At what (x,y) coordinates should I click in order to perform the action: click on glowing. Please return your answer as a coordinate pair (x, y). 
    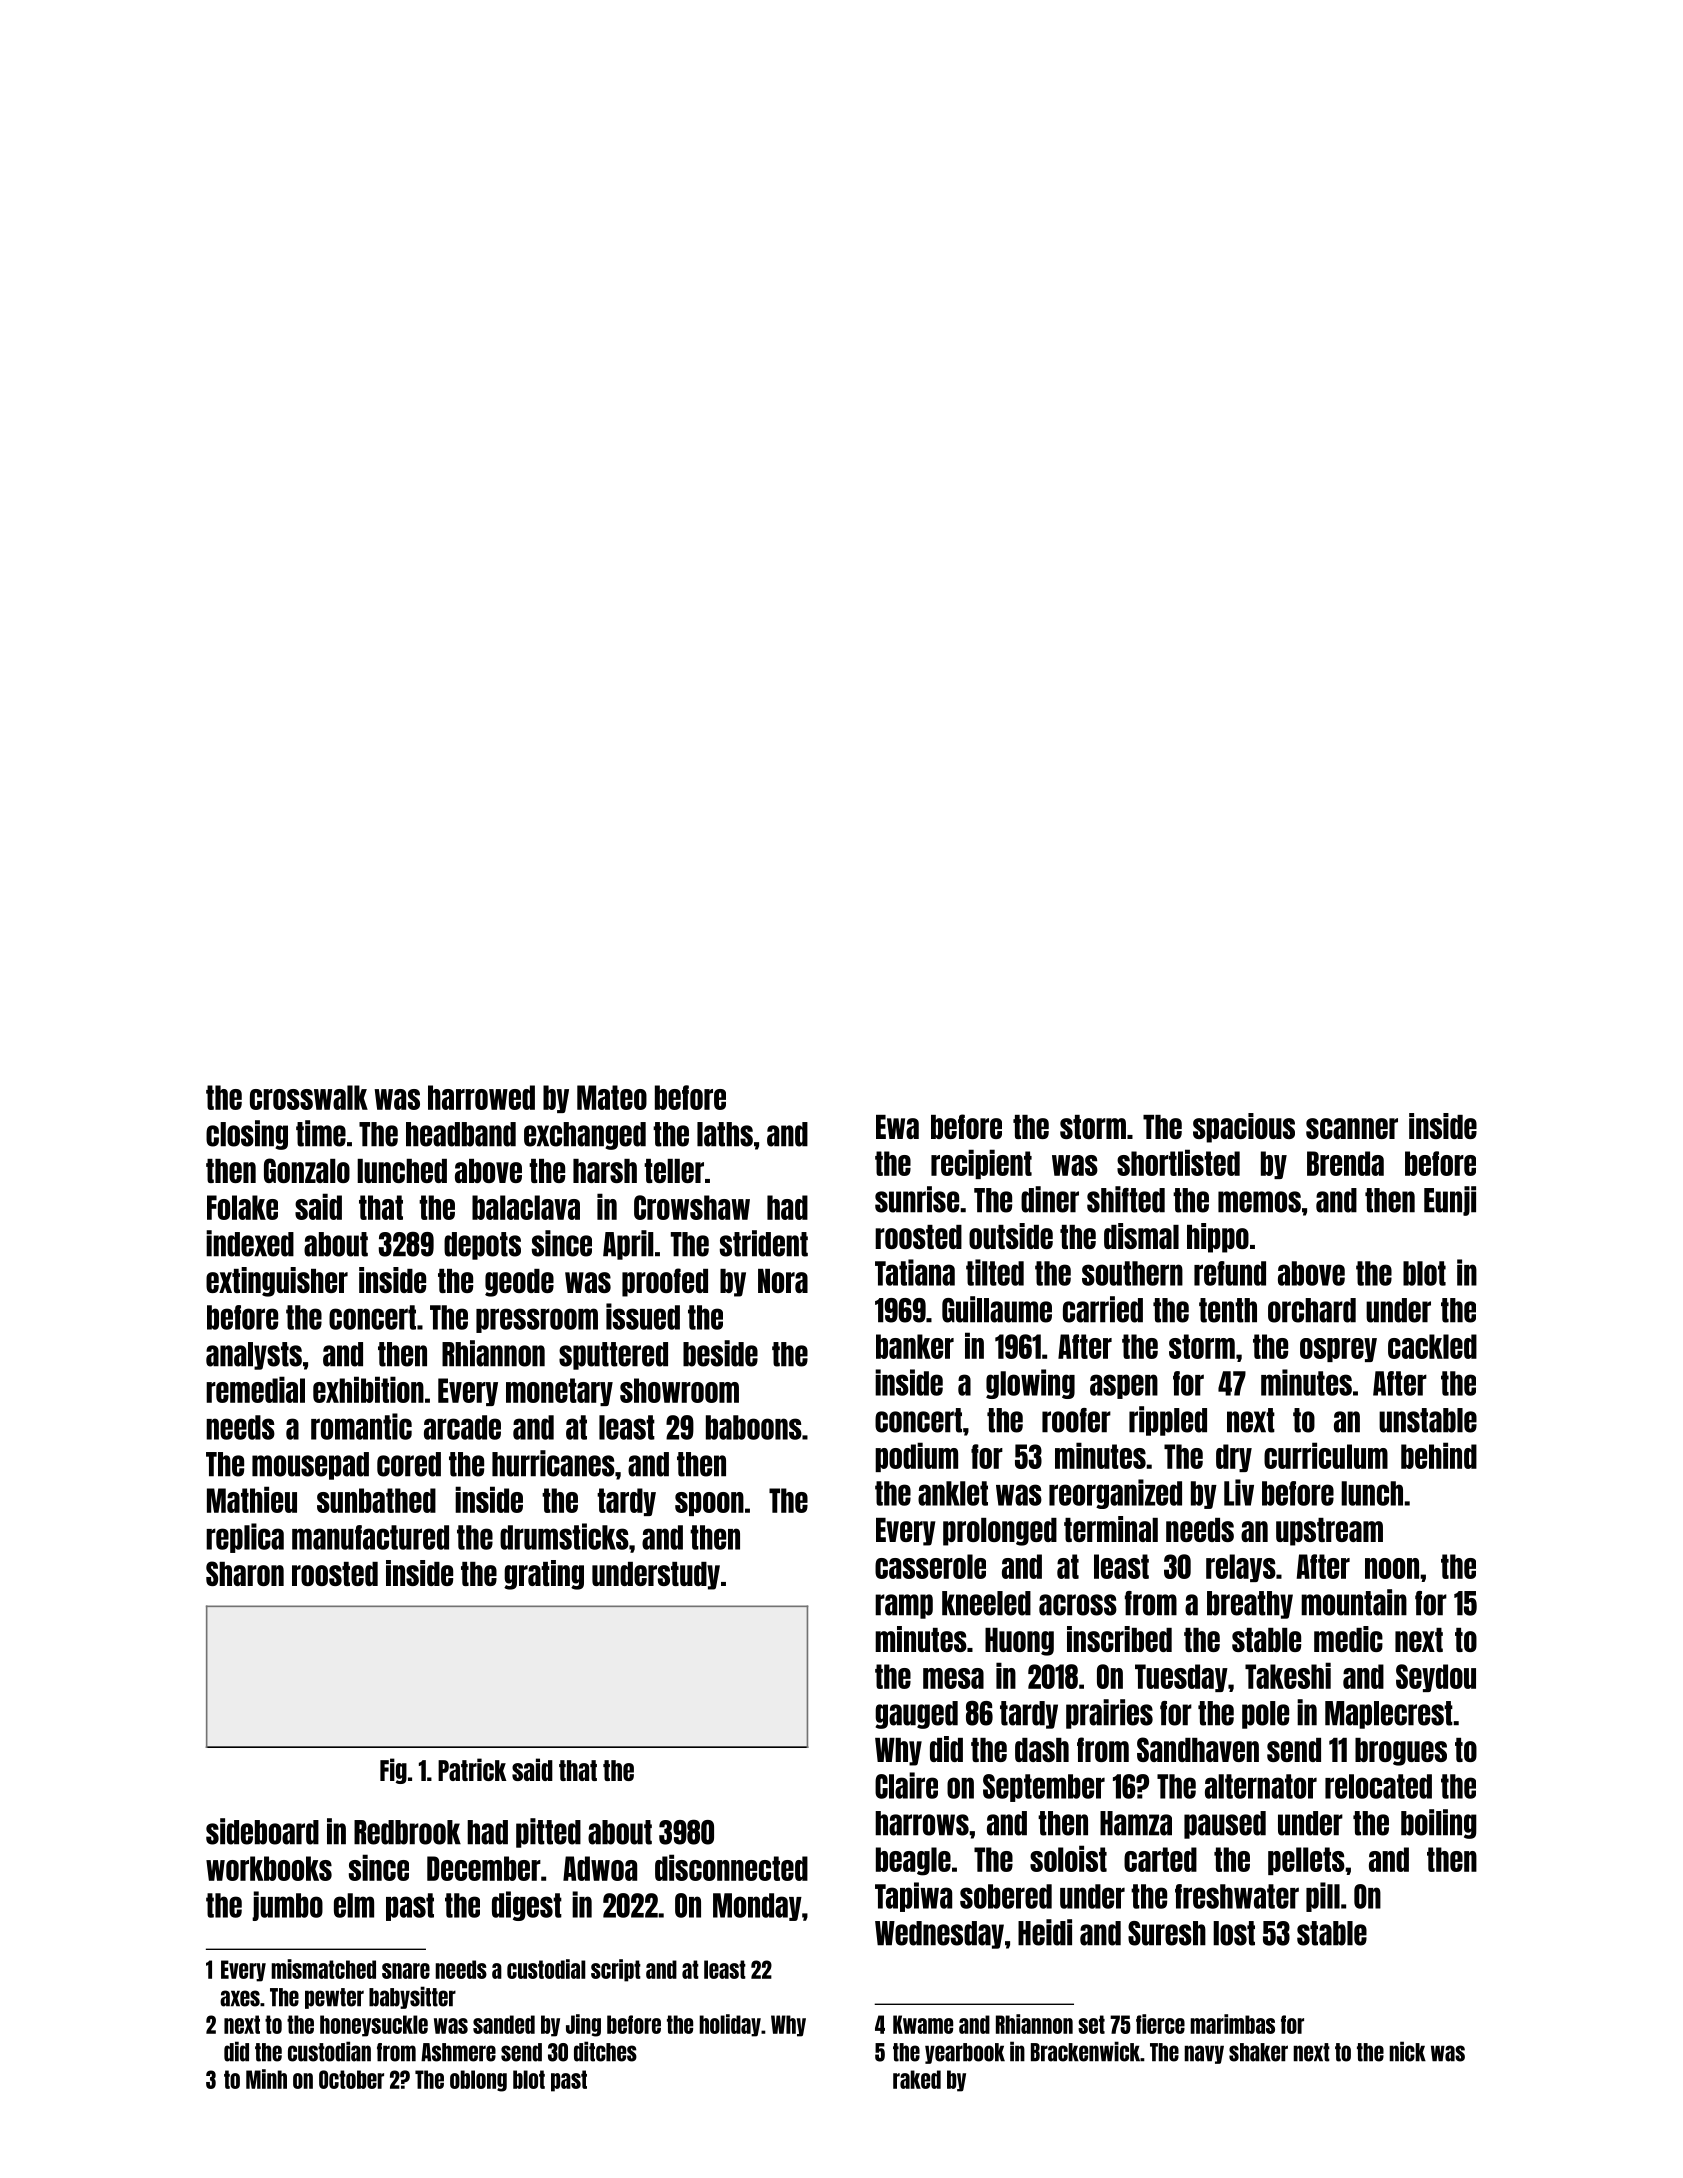
    Looking at the image, I should click on (1030, 1384).
